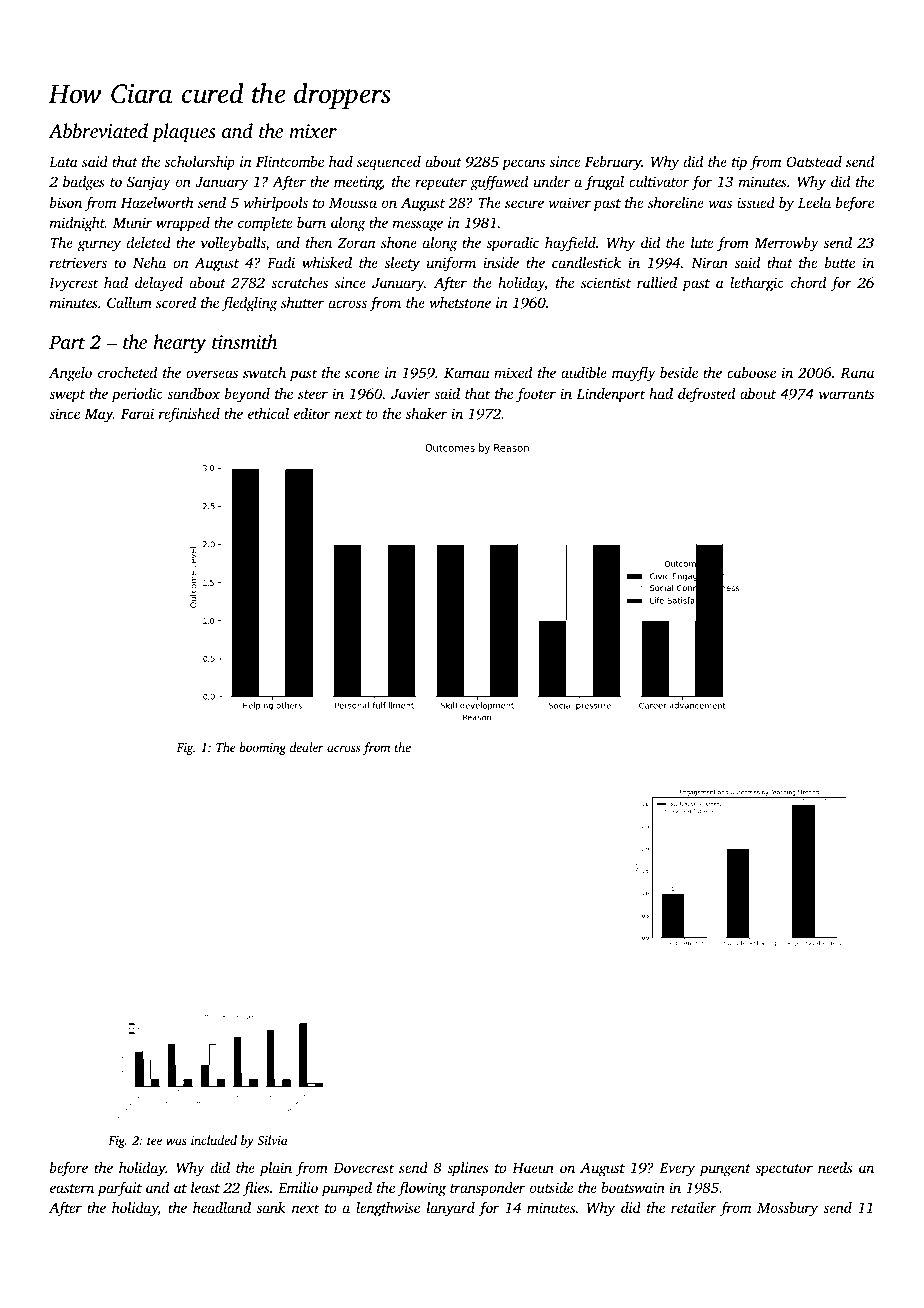 This document has height=1308, width=924. Describe the element at coordinates (120, 1189) in the document. I see `parfait` at that location.
